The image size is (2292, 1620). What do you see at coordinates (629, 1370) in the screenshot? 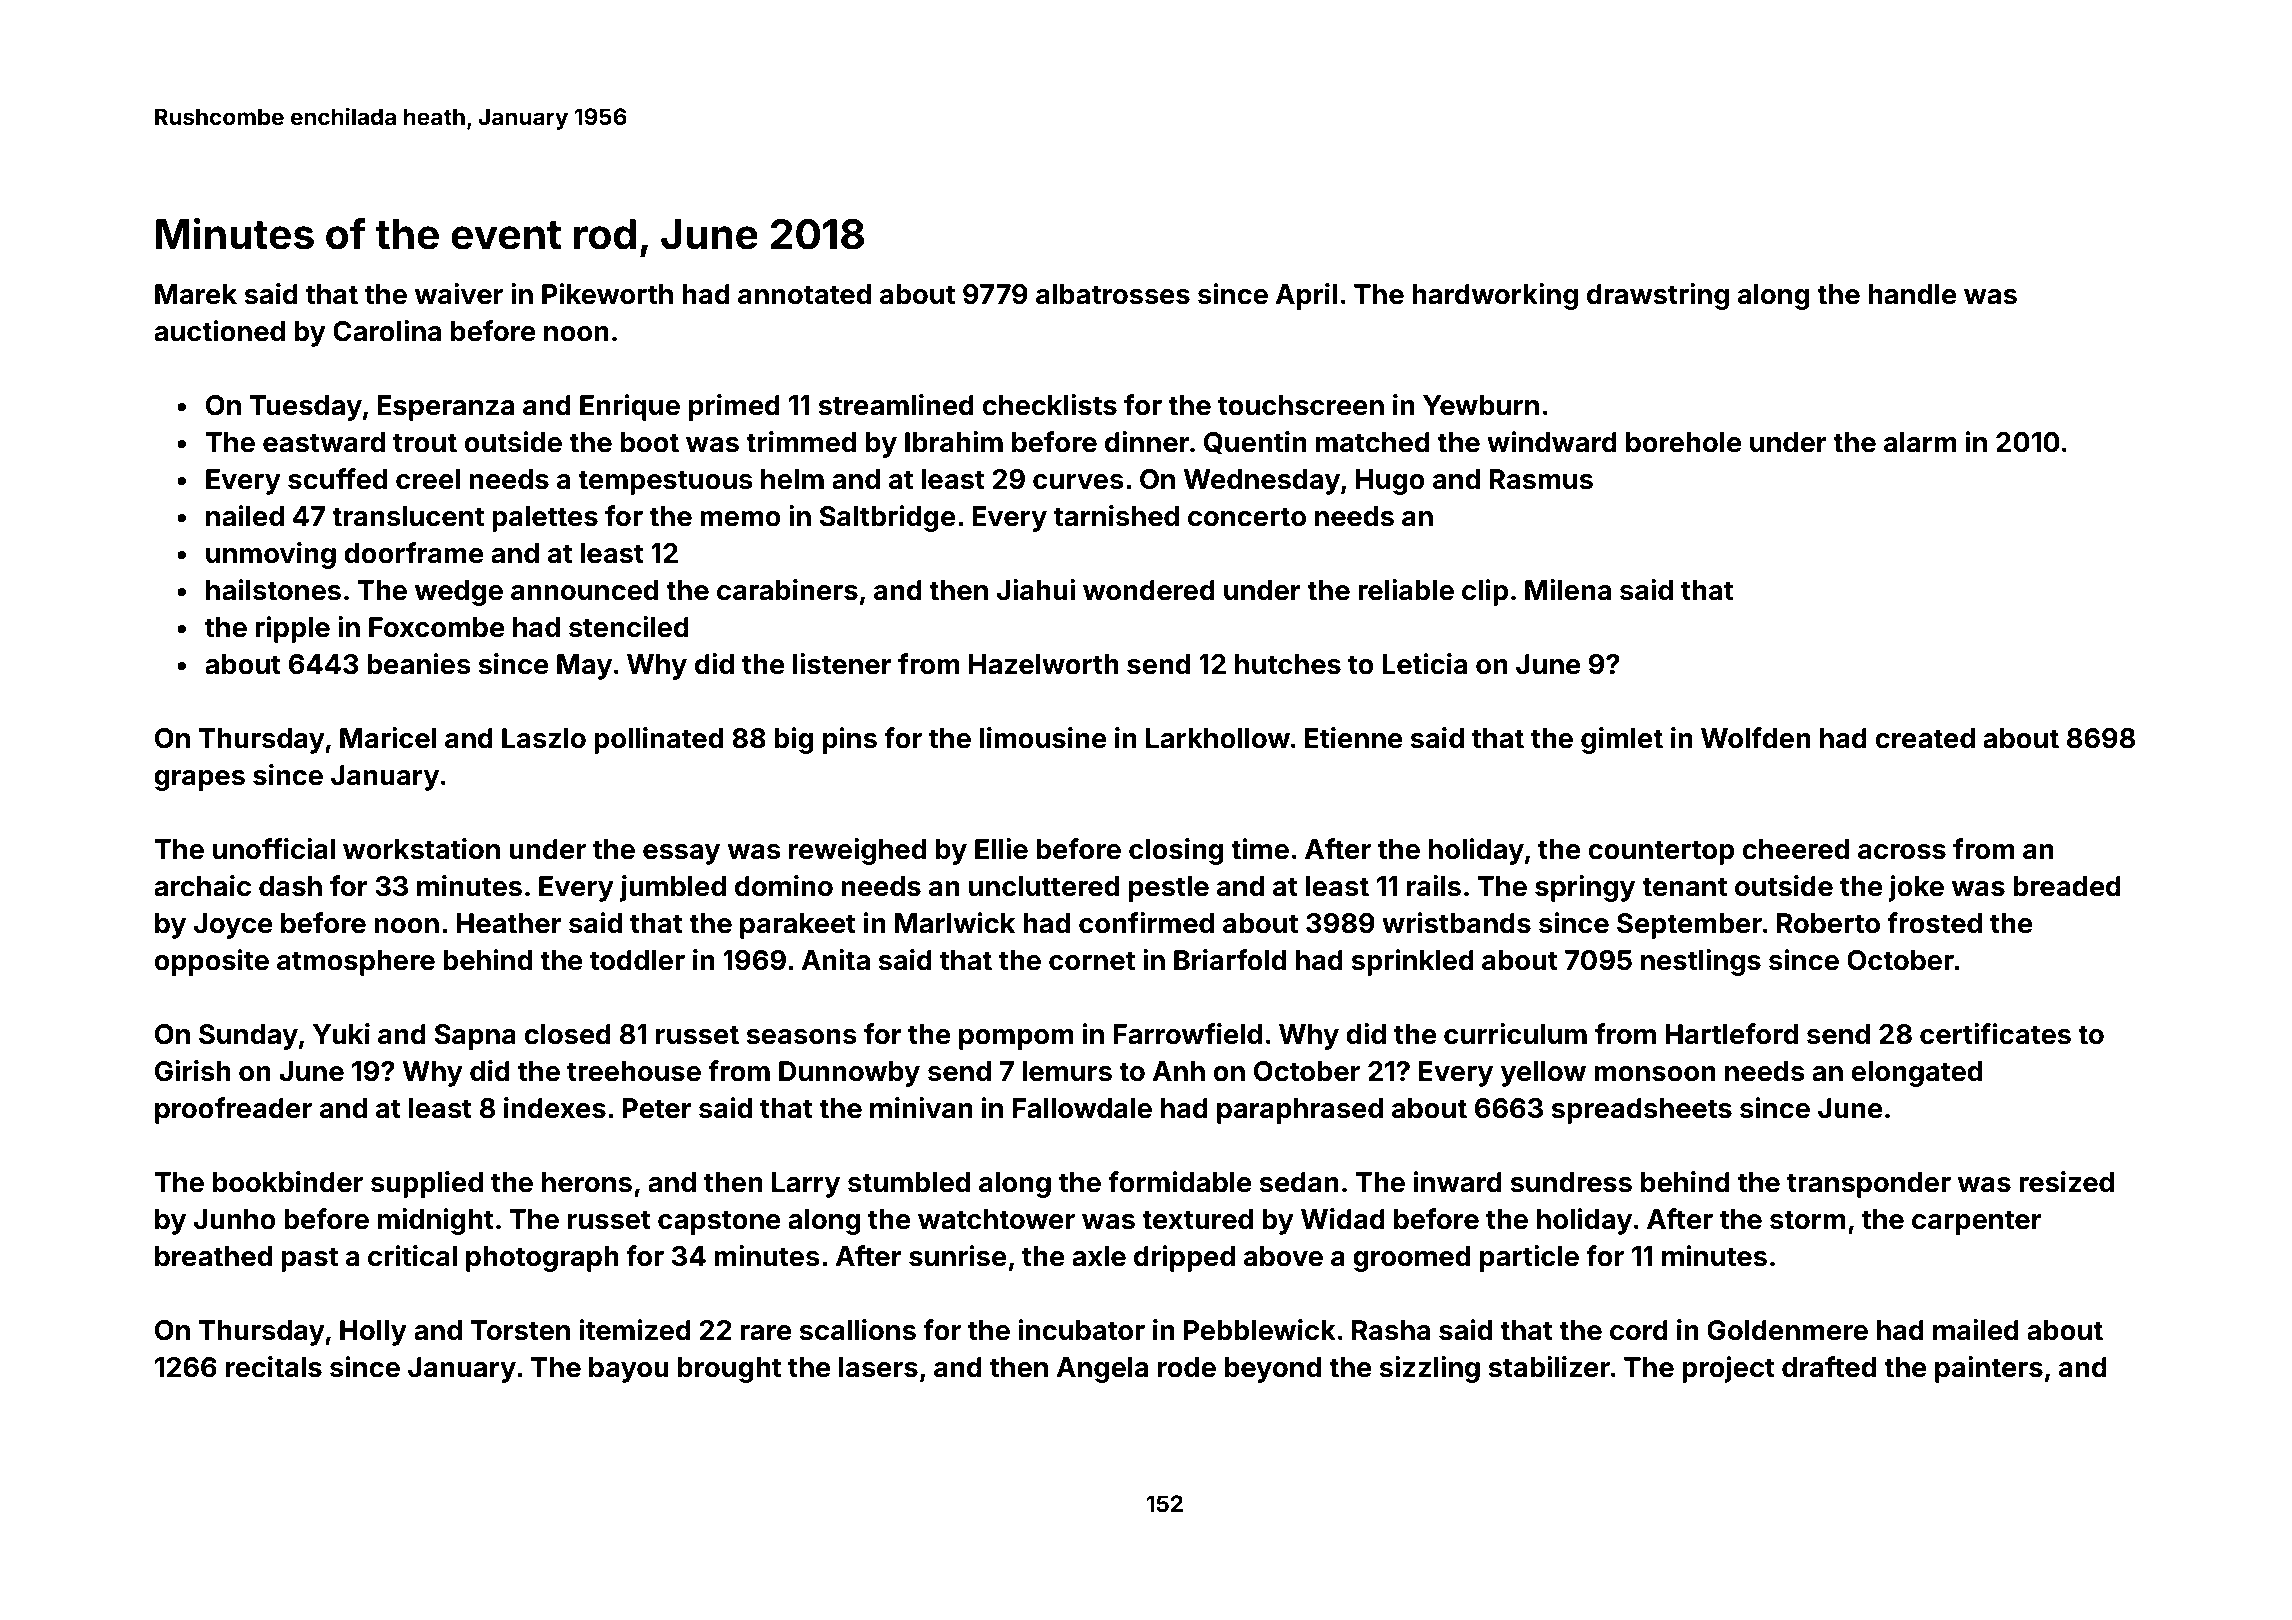
I see `bayou` at bounding box center [629, 1370].
